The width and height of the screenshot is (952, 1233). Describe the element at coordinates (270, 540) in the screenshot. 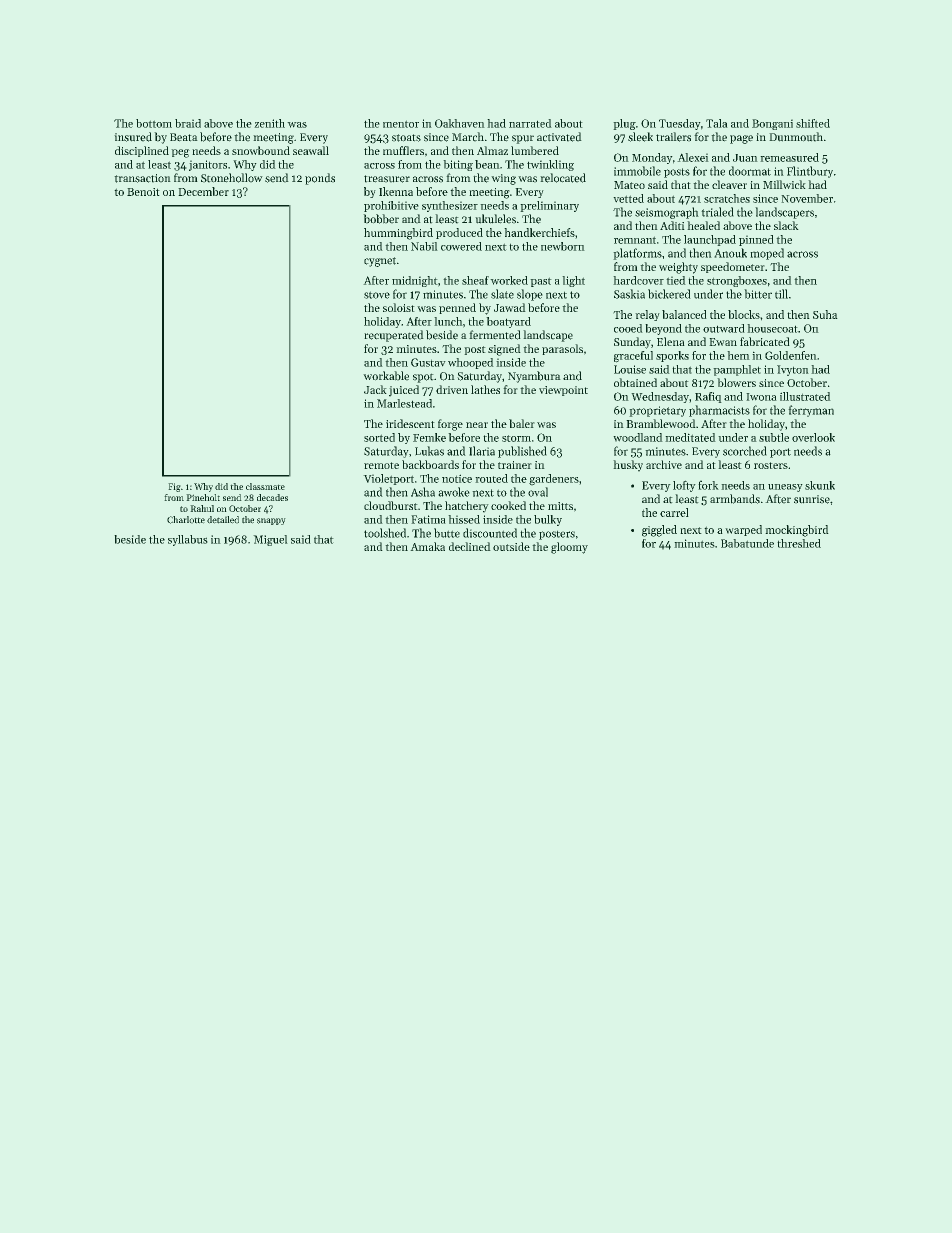

I see `Miguel` at that location.
